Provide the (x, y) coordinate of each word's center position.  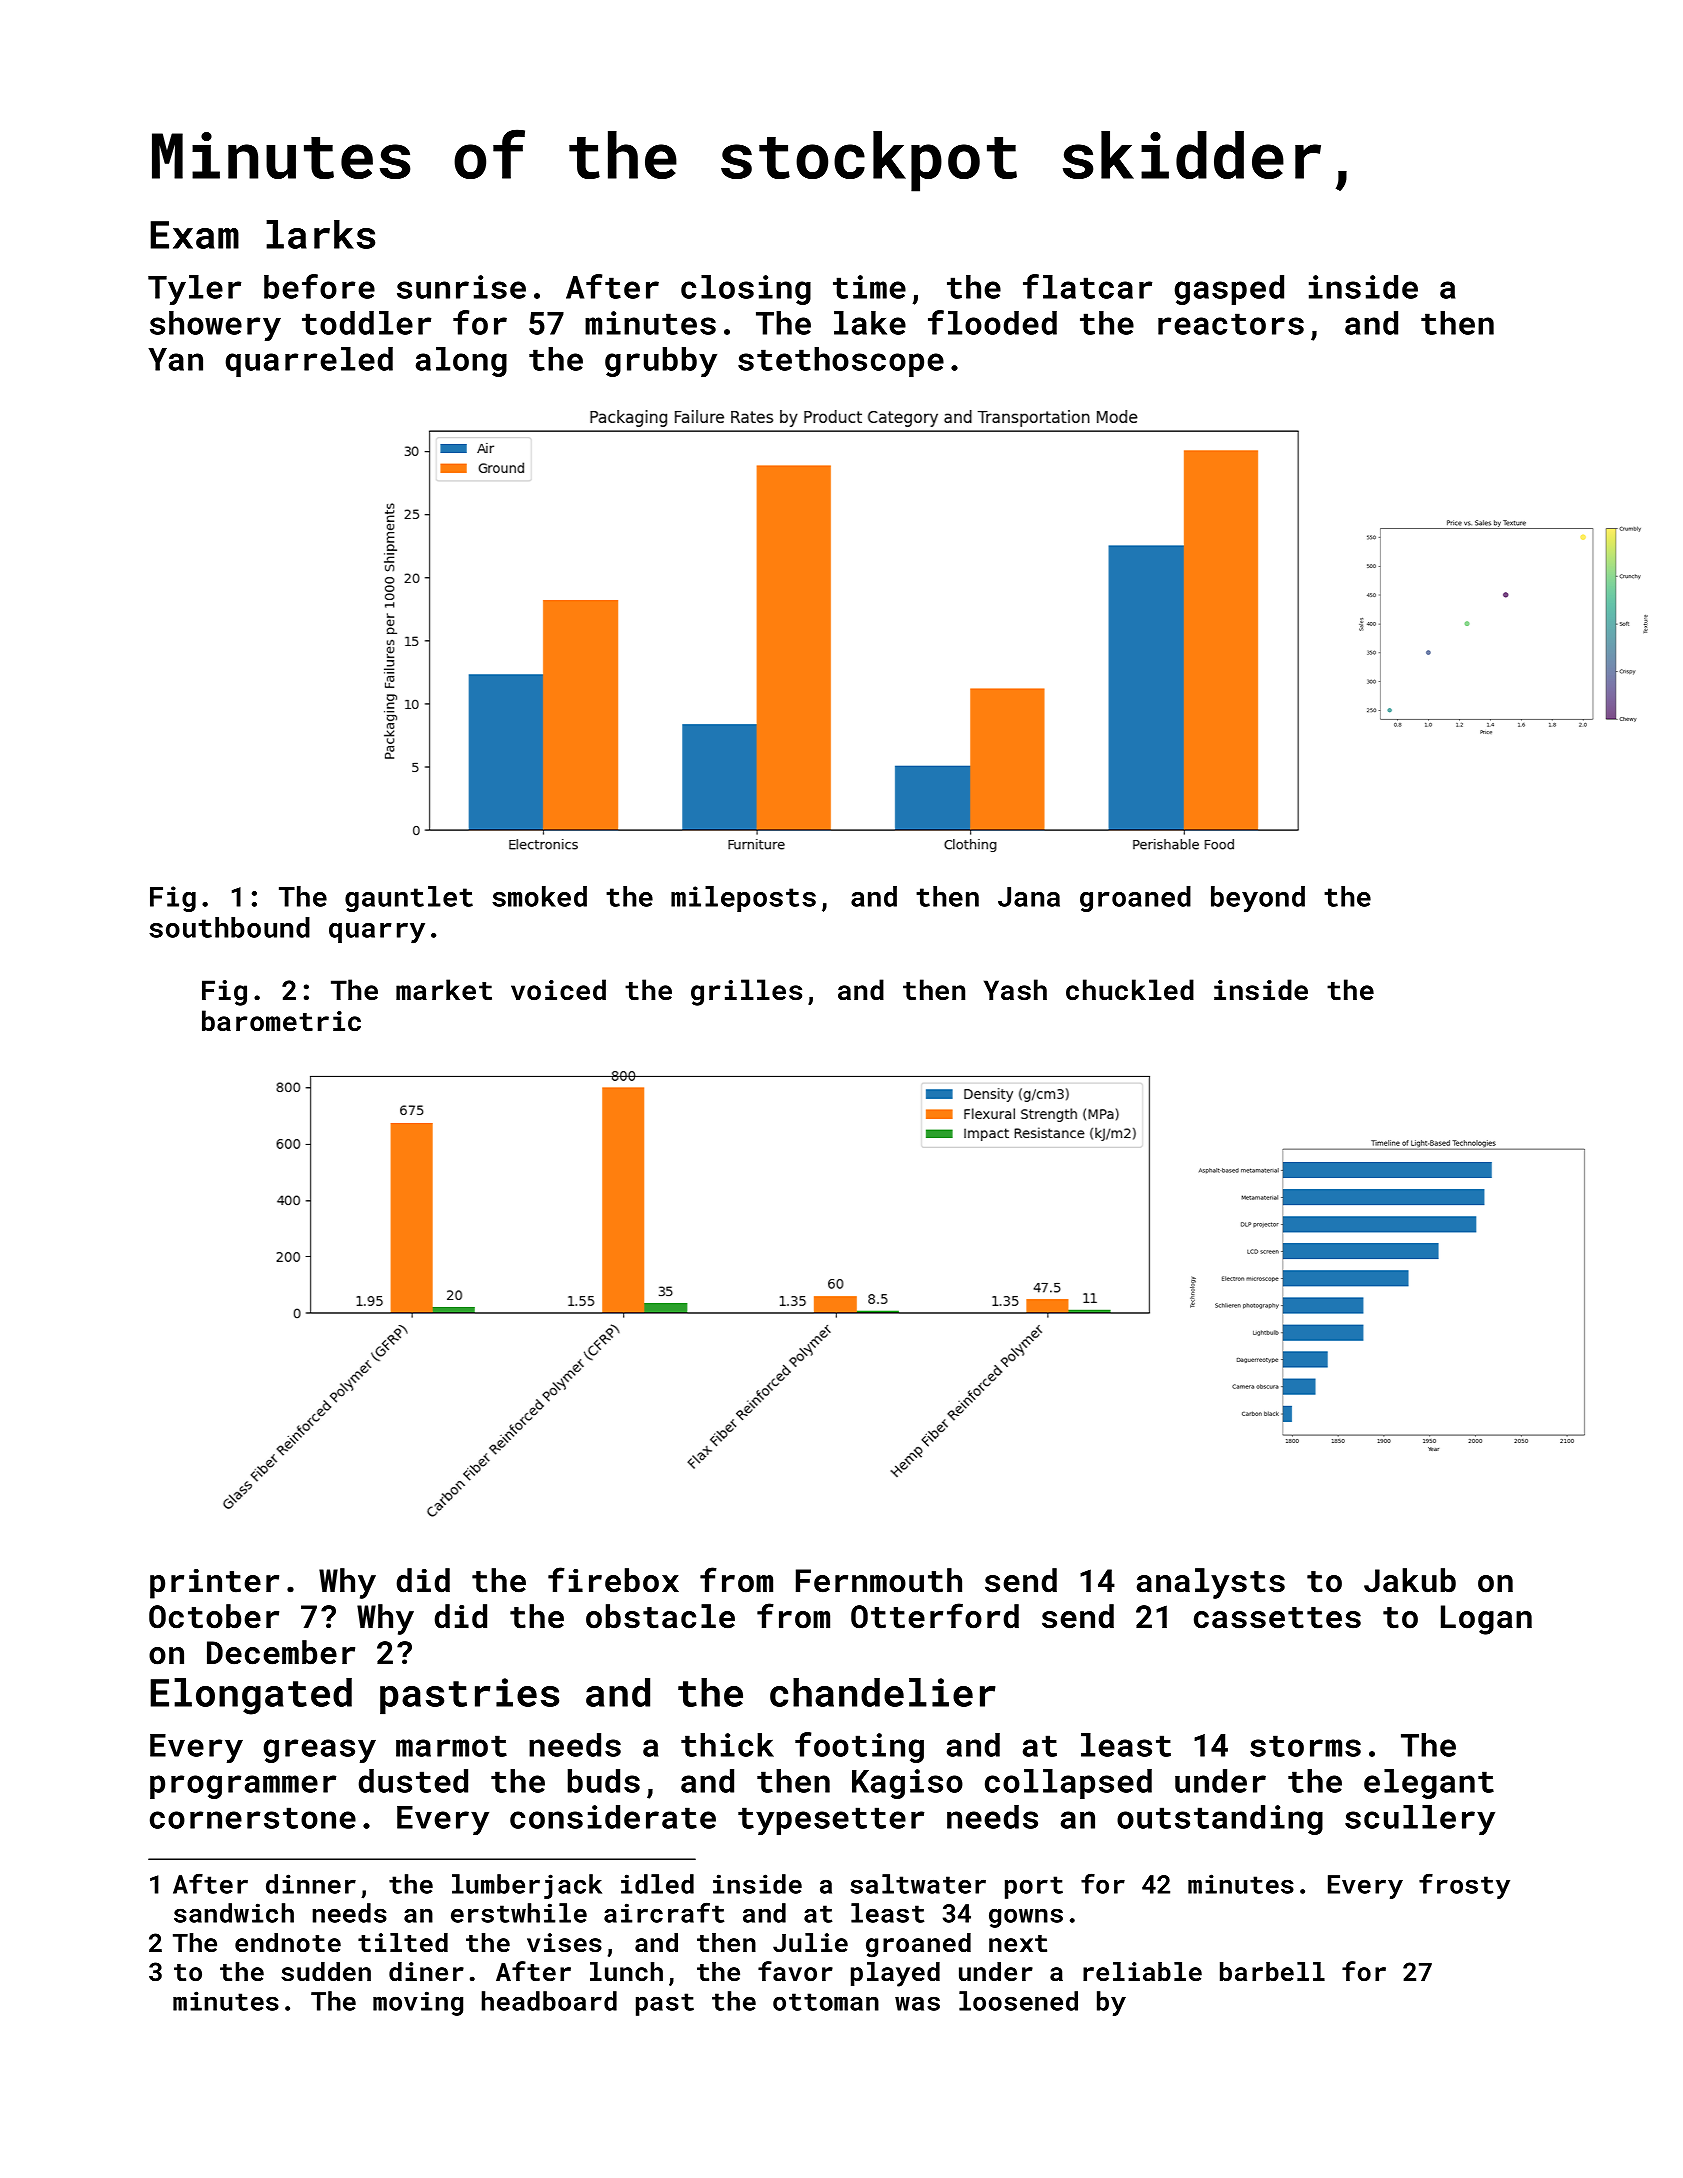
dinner (311, 1884)
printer (214, 1584)
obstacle (660, 1616)
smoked (539, 896)
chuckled (1130, 990)
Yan (175, 359)
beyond (1258, 899)
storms (1305, 1746)
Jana (1029, 897)
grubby (661, 362)
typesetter (831, 1821)
